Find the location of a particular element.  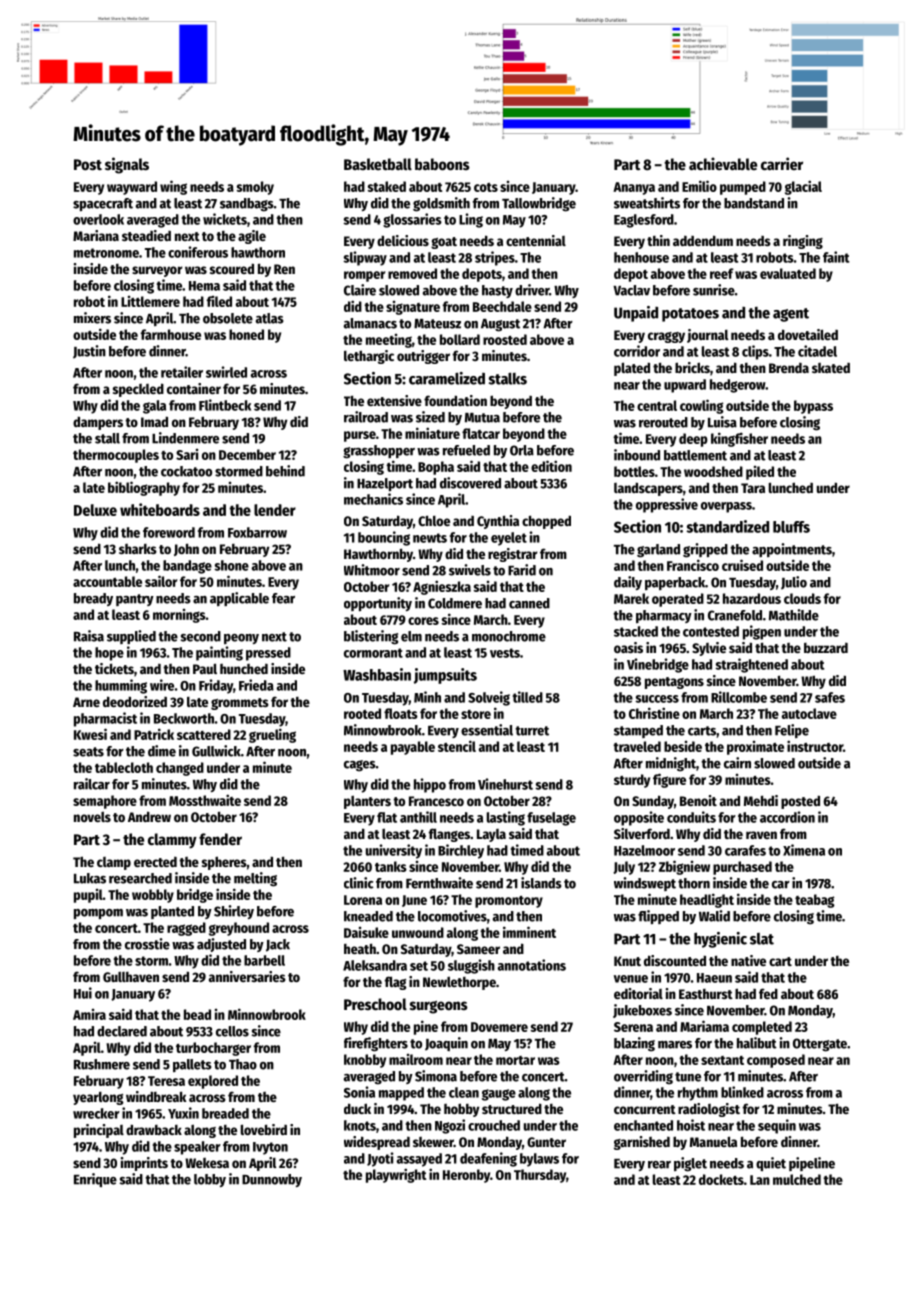

baboons is located at coordinates (442, 164).
